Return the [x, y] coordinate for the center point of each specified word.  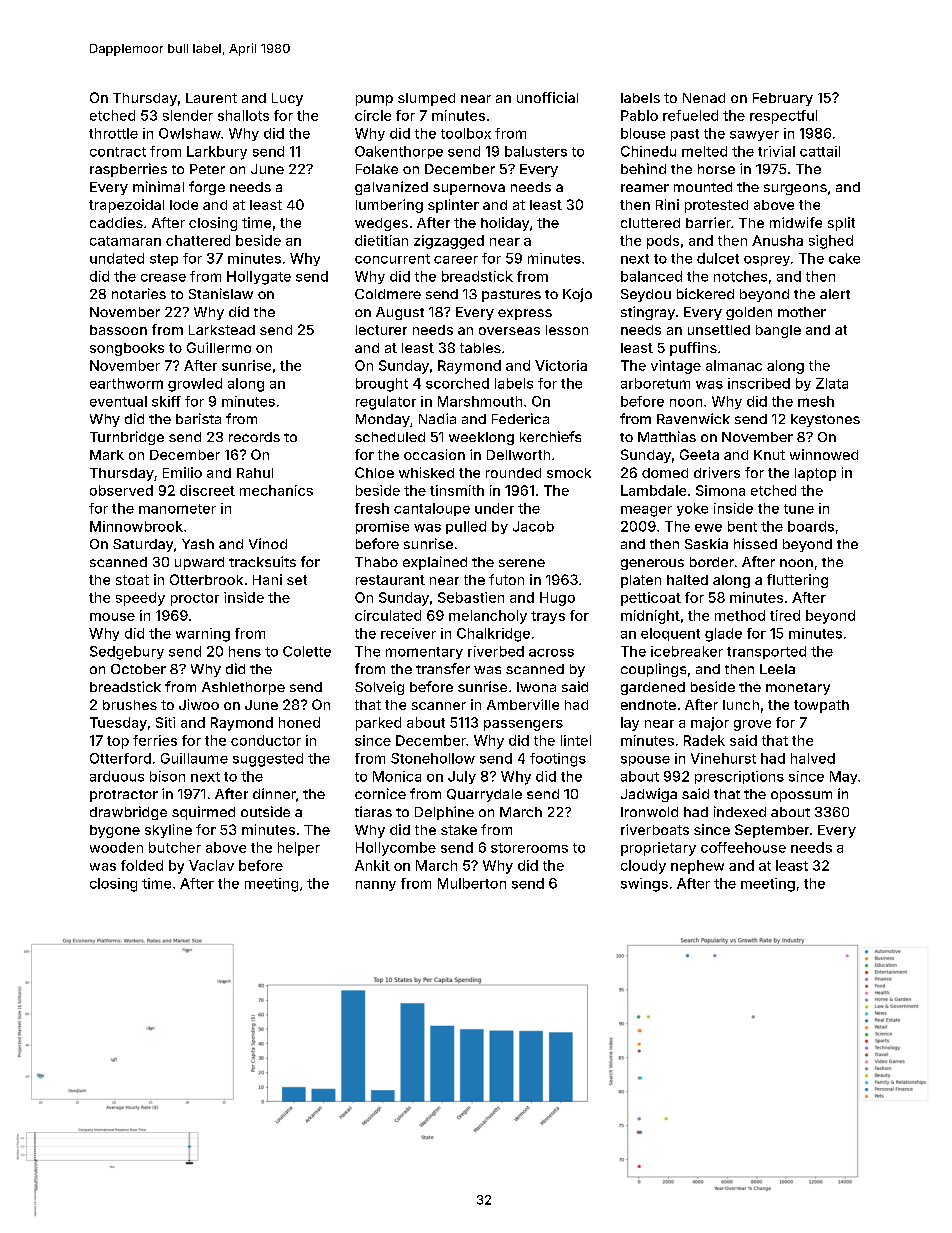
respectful [783, 117]
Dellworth [518, 455]
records [254, 437]
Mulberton [472, 883]
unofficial [547, 97]
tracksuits [262, 561]
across [551, 653]
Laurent [211, 98]
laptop [815, 474]
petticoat [651, 599]
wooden [116, 847]
